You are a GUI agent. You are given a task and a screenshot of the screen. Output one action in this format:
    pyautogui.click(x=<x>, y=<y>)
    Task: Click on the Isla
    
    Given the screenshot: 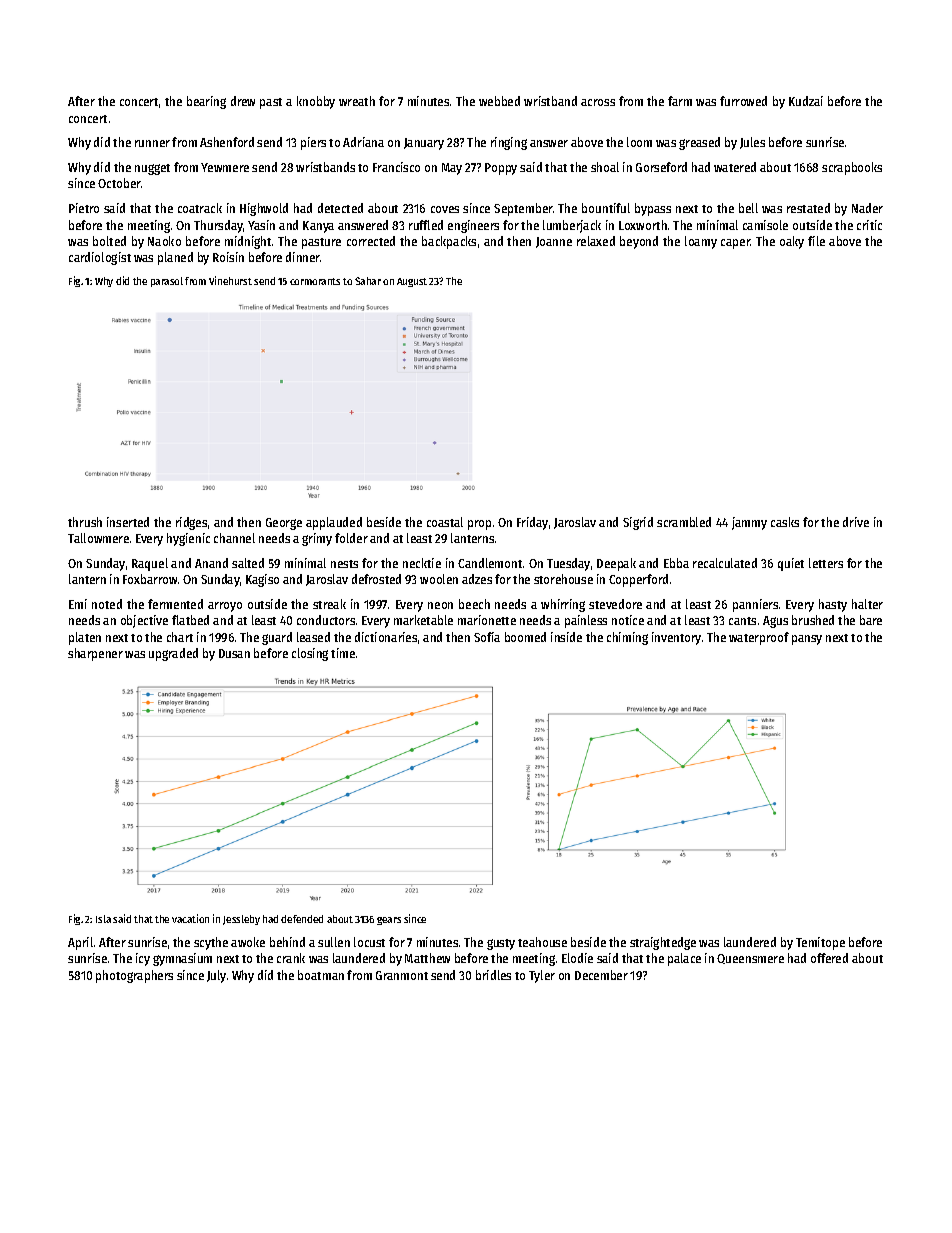 What is the action you would take?
    pyautogui.click(x=103, y=919)
